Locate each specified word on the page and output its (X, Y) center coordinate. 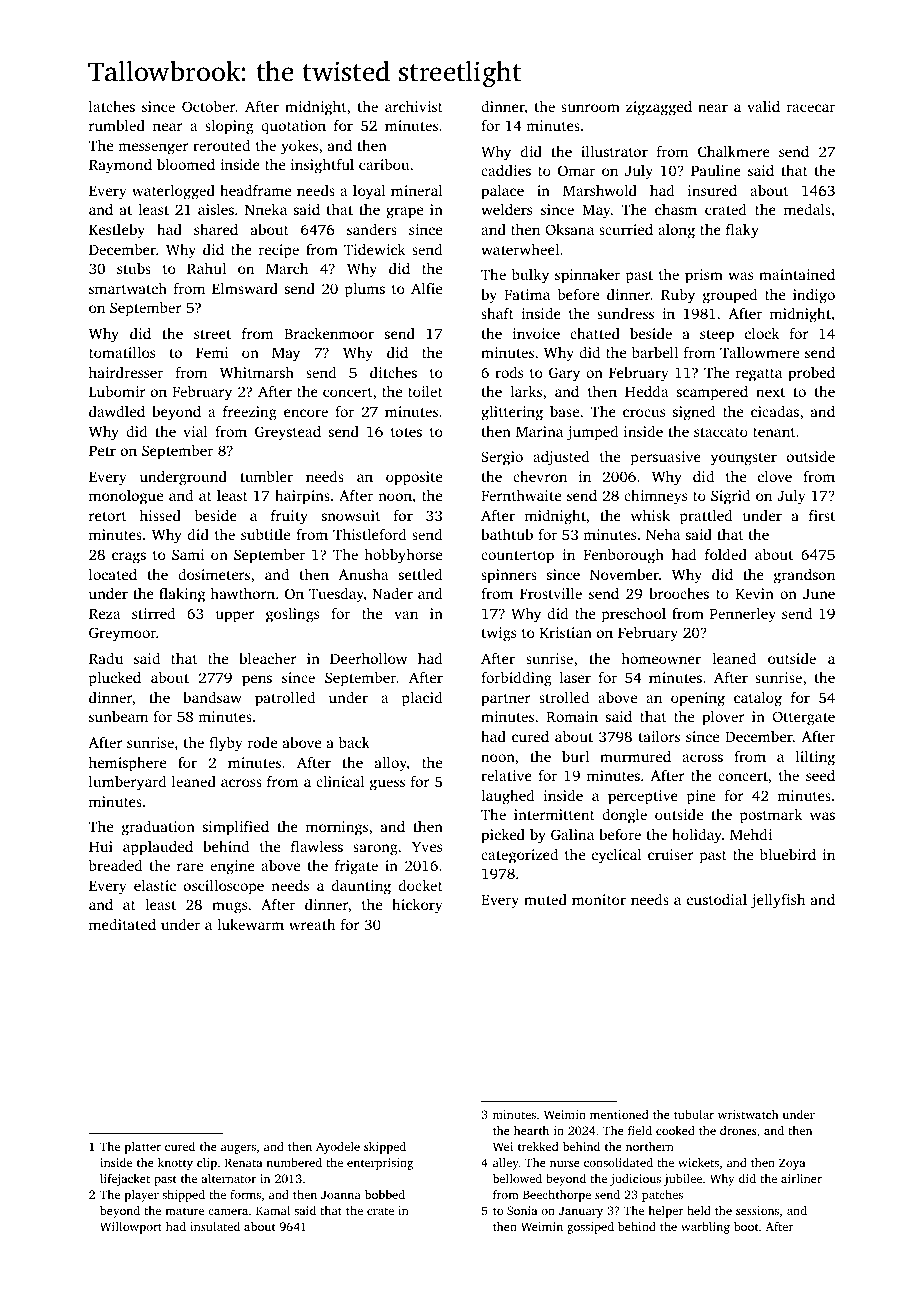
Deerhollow (368, 658)
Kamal (273, 1210)
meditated (122, 924)
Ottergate (803, 718)
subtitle (265, 534)
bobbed (385, 1194)
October (208, 106)
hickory (417, 906)
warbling (705, 1228)
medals (807, 209)
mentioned (619, 1114)
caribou (384, 164)
